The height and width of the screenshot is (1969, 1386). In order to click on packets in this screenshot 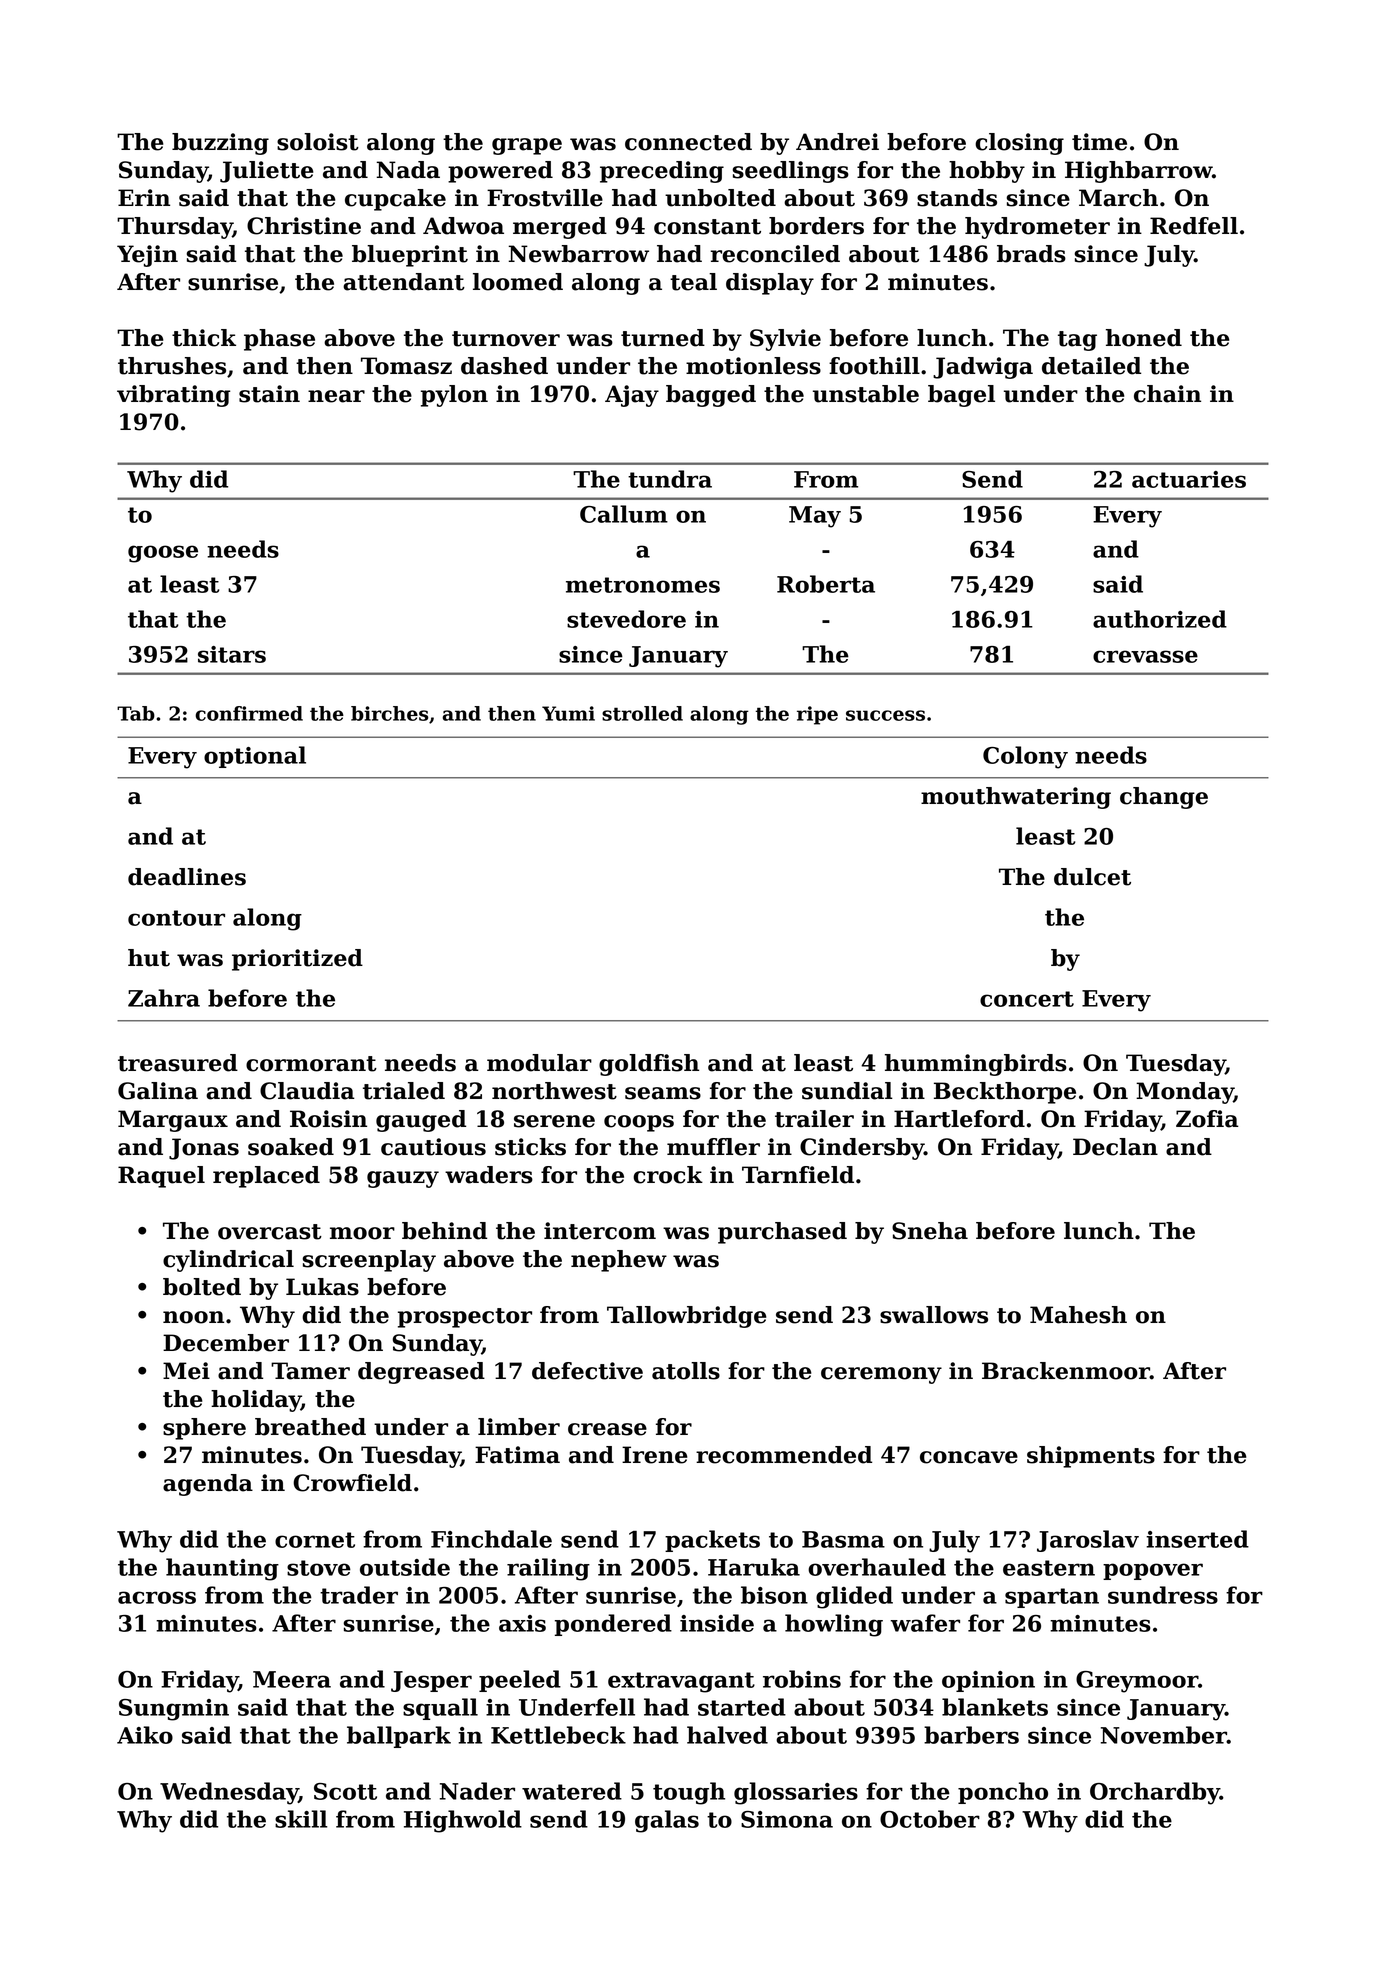, I will do `click(712, 1541)`.
